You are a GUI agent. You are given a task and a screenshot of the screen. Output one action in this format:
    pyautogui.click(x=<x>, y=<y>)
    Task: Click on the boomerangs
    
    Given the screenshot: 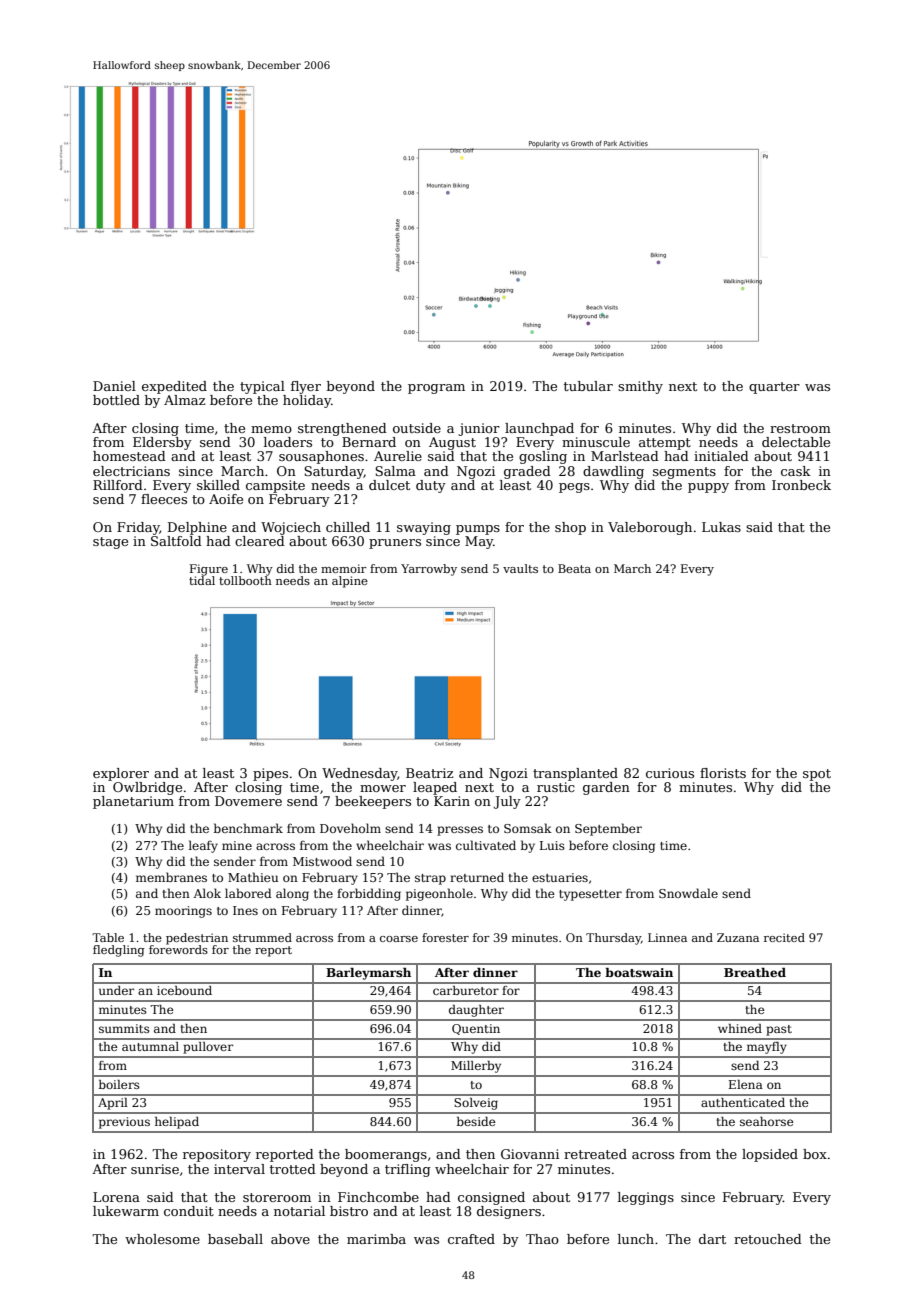 What is the action you would take?
    pyautogui.click(x=386, y=1155)
